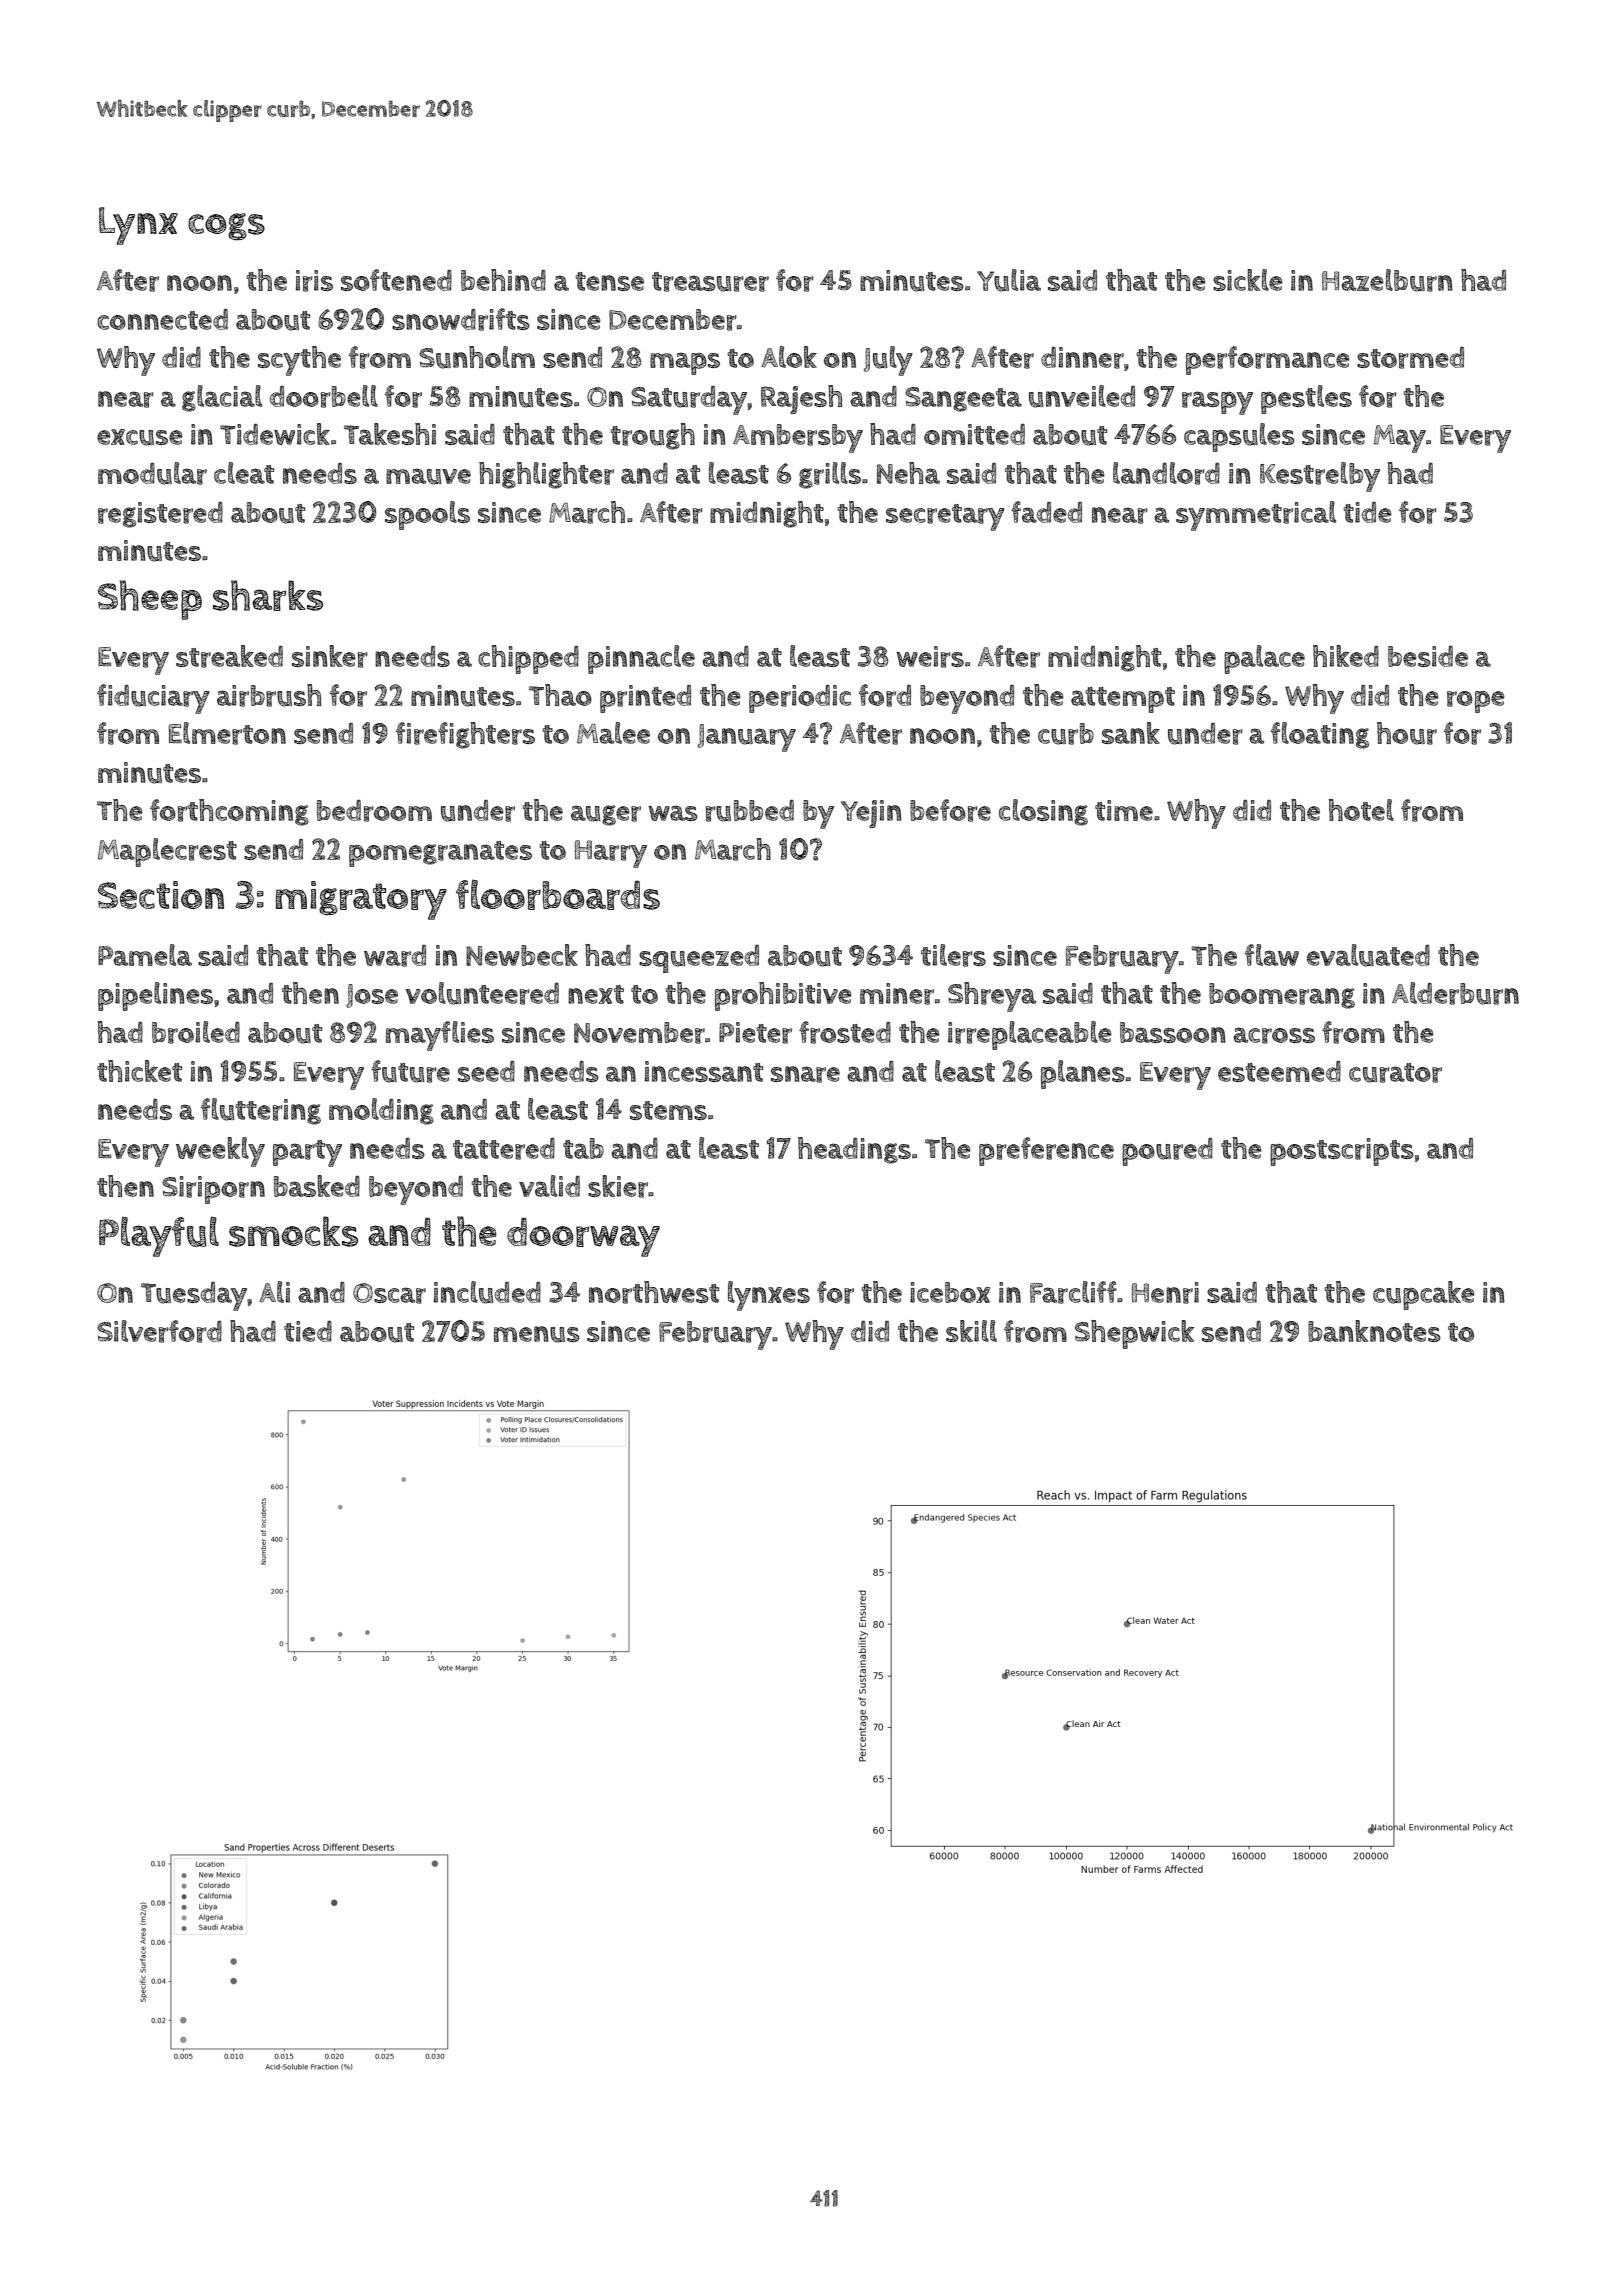  Describe the element at coordinates (805, 1074) in the page. I see `snare` at that location.
